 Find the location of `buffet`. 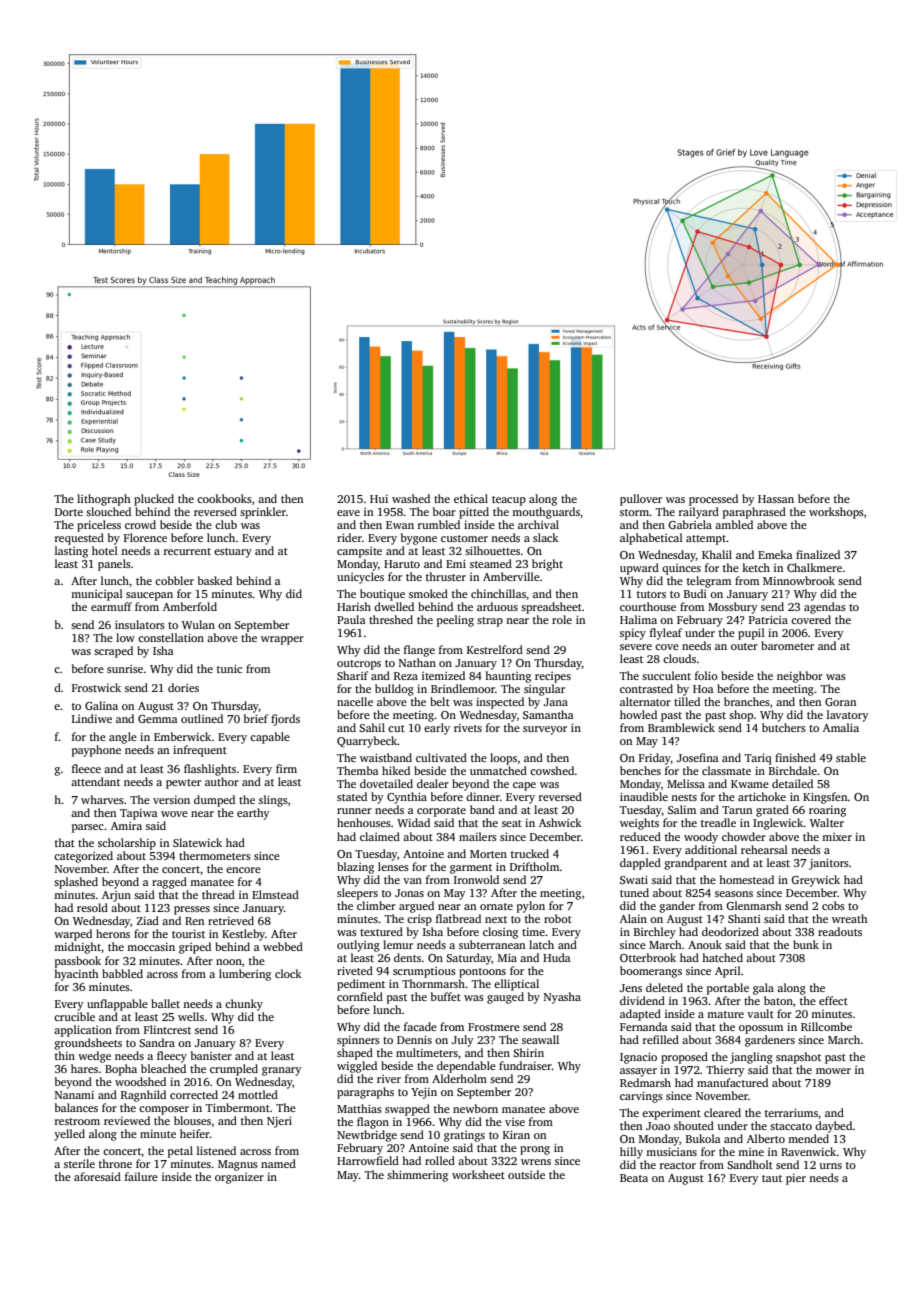

buffet is located at coordinates (446, 996).
